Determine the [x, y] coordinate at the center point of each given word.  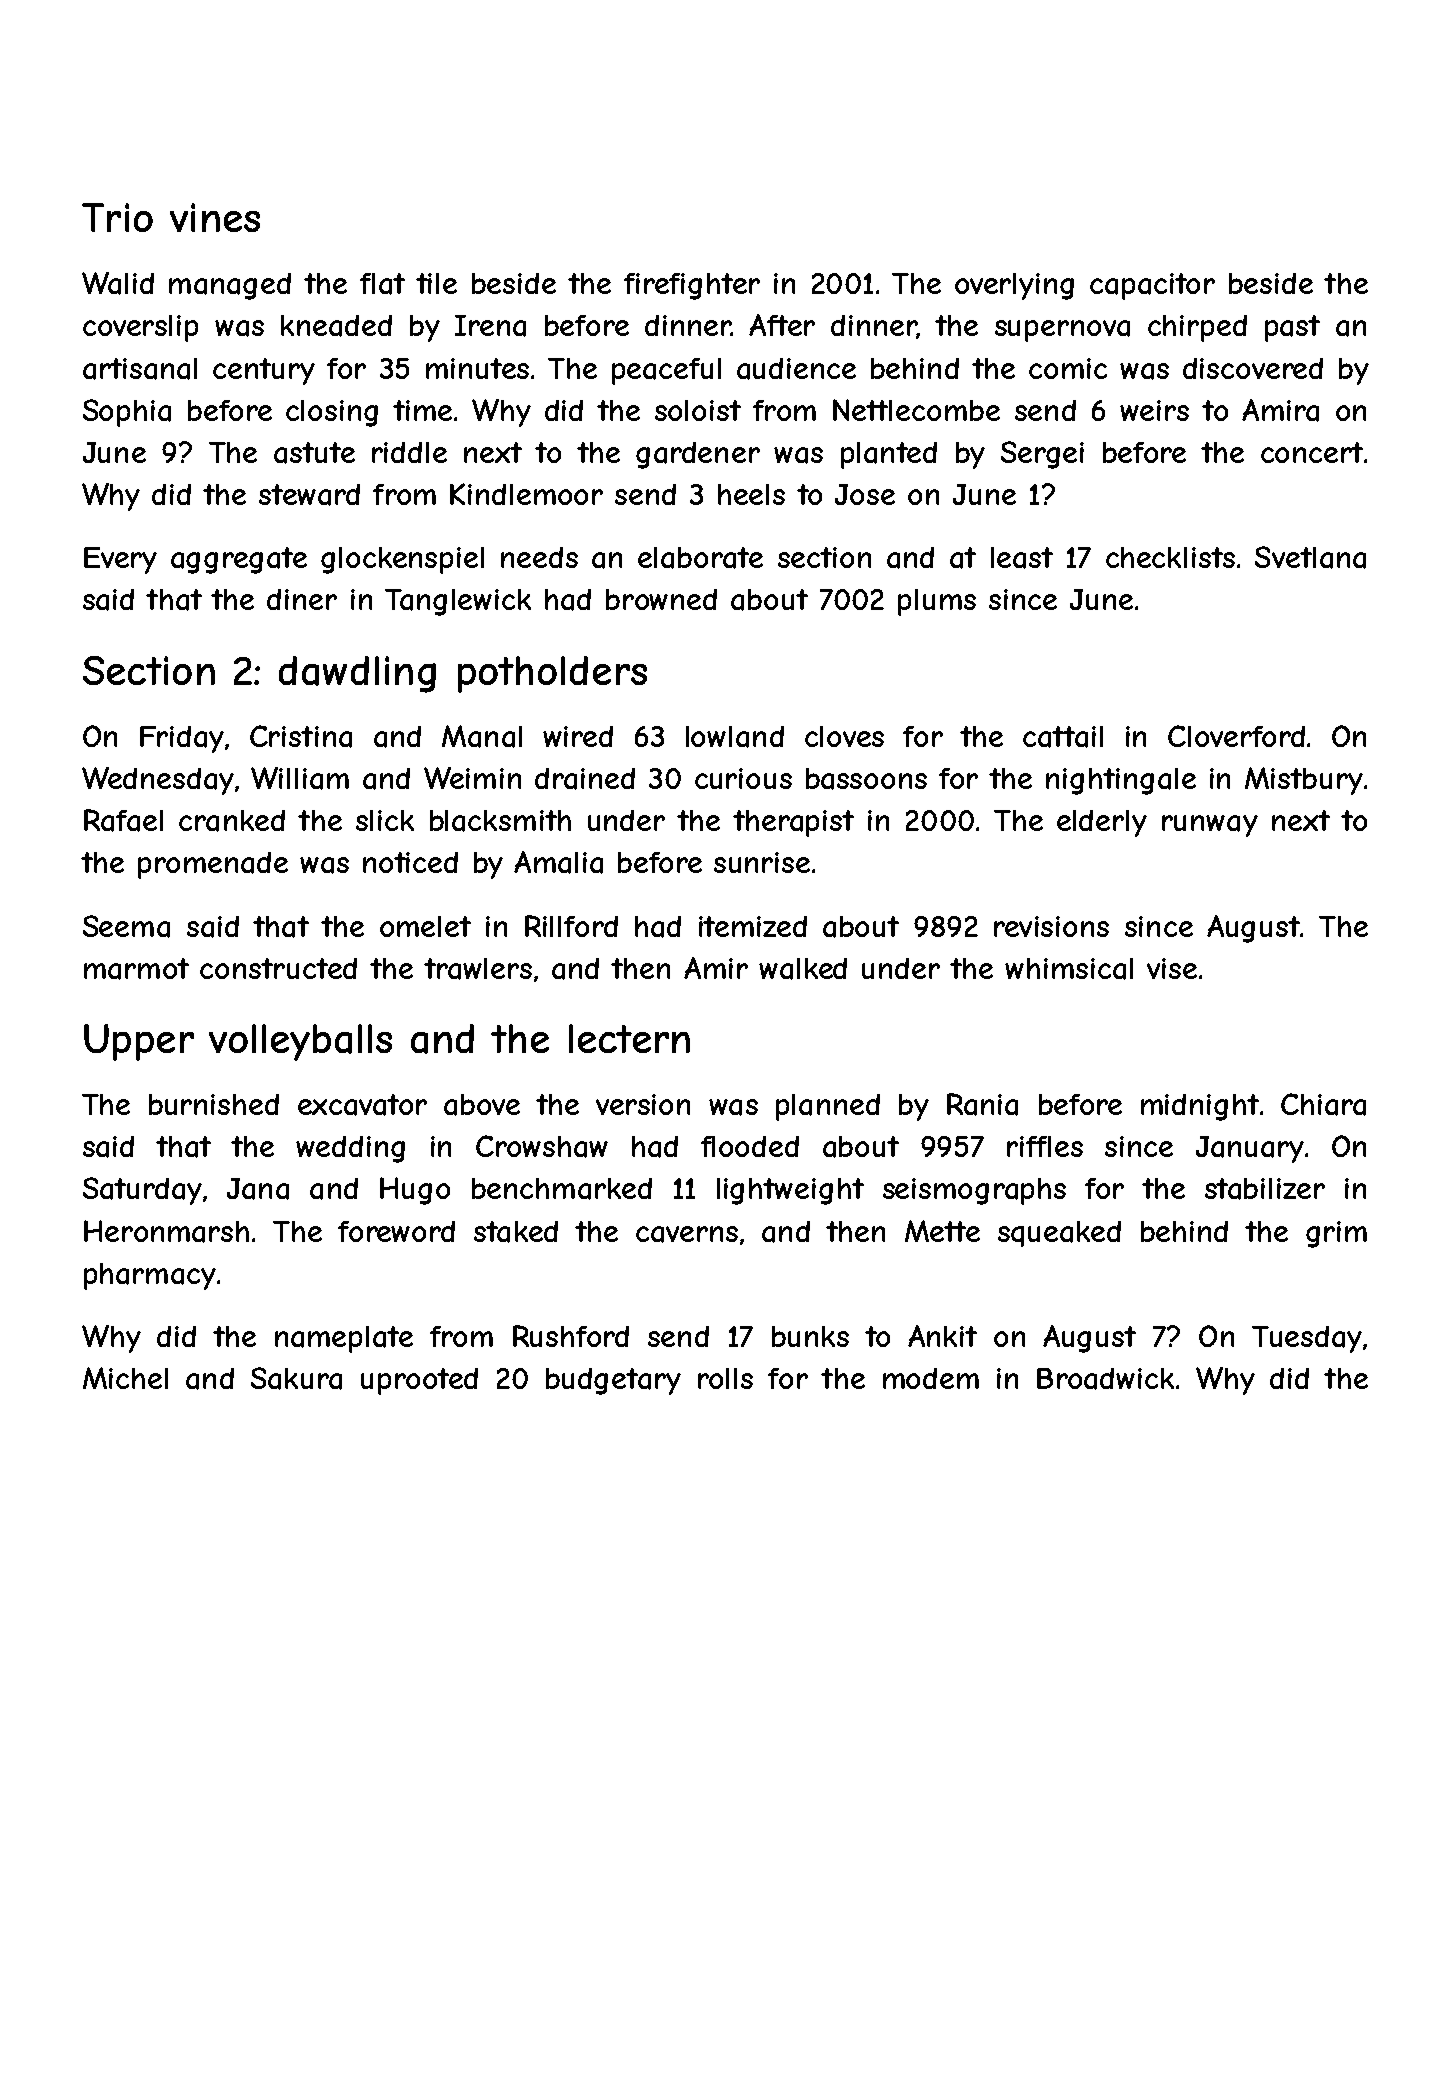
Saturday [142, 1191]
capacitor [1152, 286]
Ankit [942, 1336]
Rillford [571, 926]
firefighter [692, 286]
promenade [213, 865]
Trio [117, 217]
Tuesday [1307, 1339]
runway [1210, 826]
